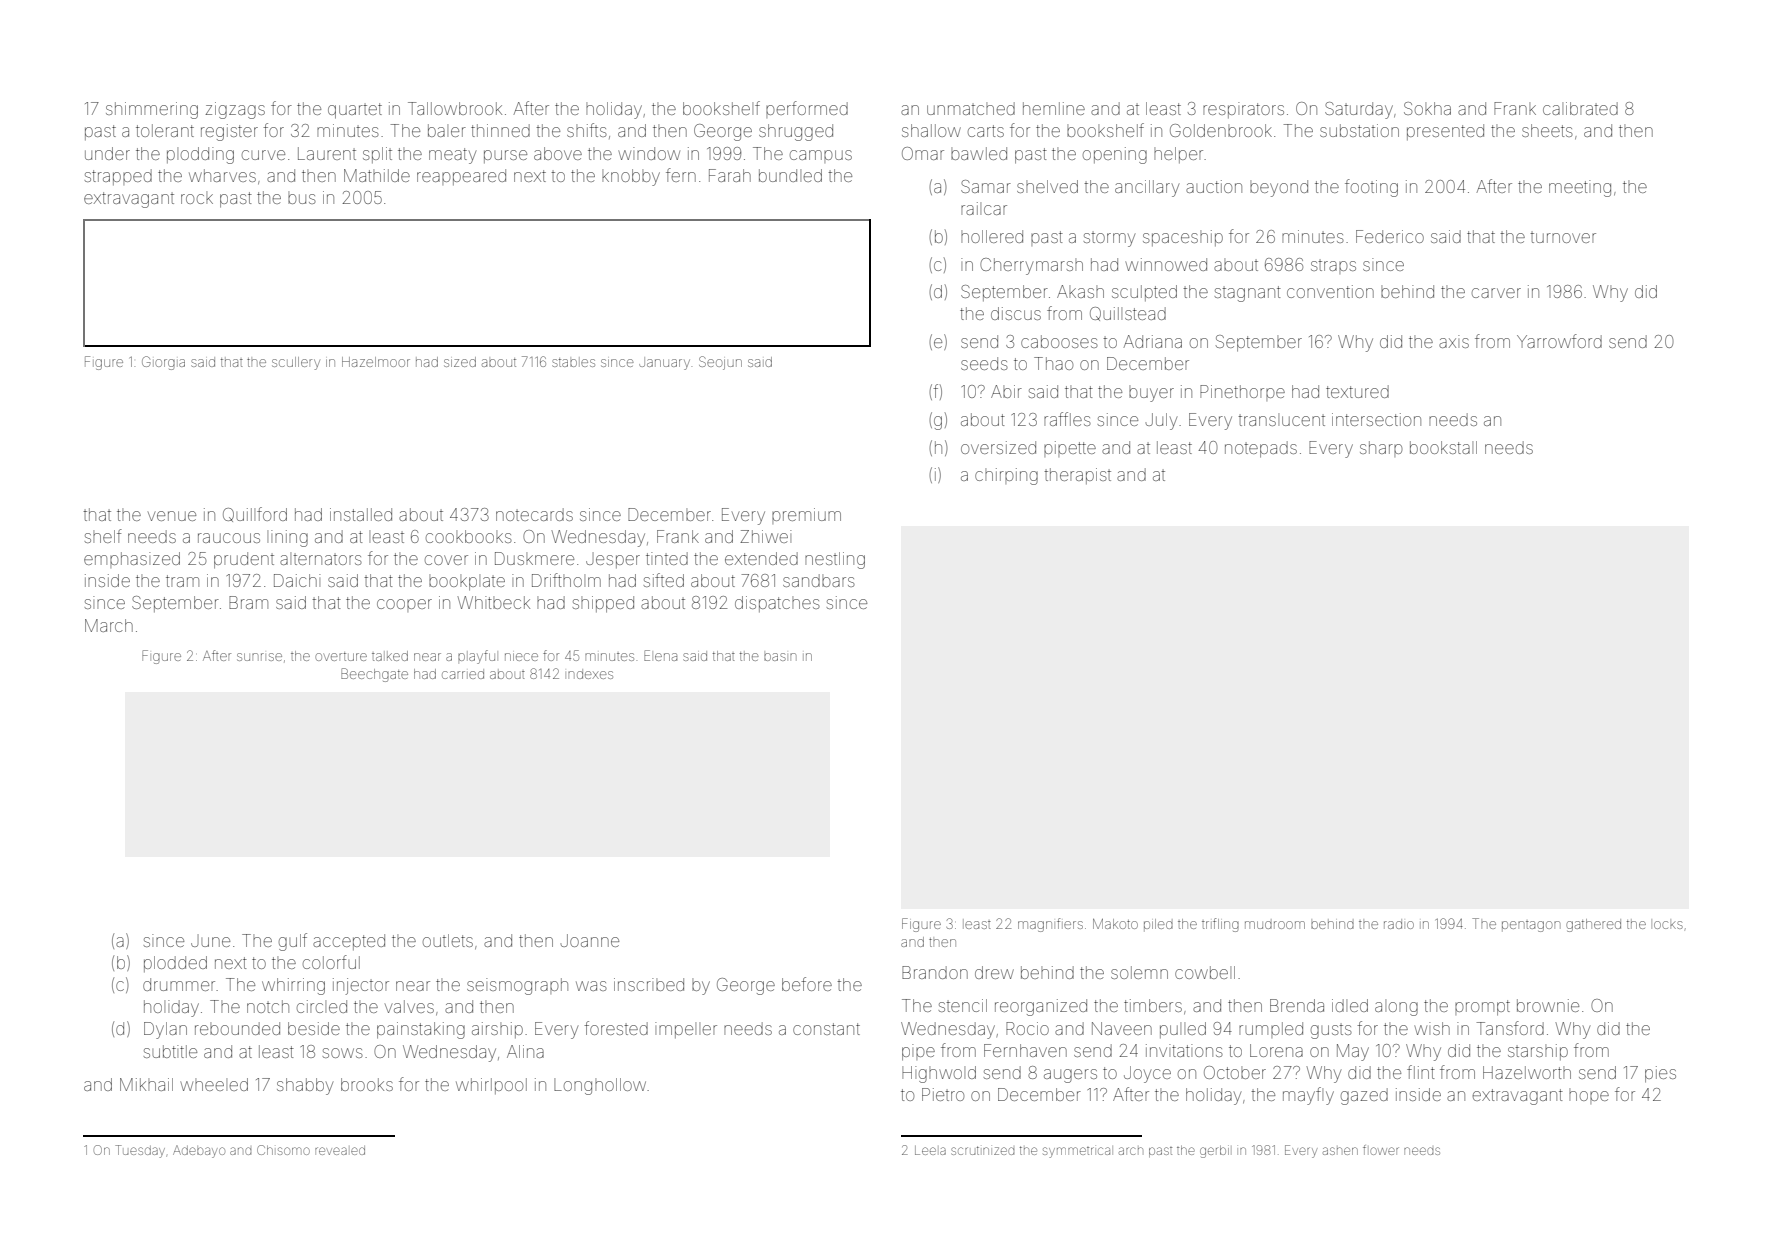 This document has height=1253, width=1772. I want to click on June, so click(210, 942).
